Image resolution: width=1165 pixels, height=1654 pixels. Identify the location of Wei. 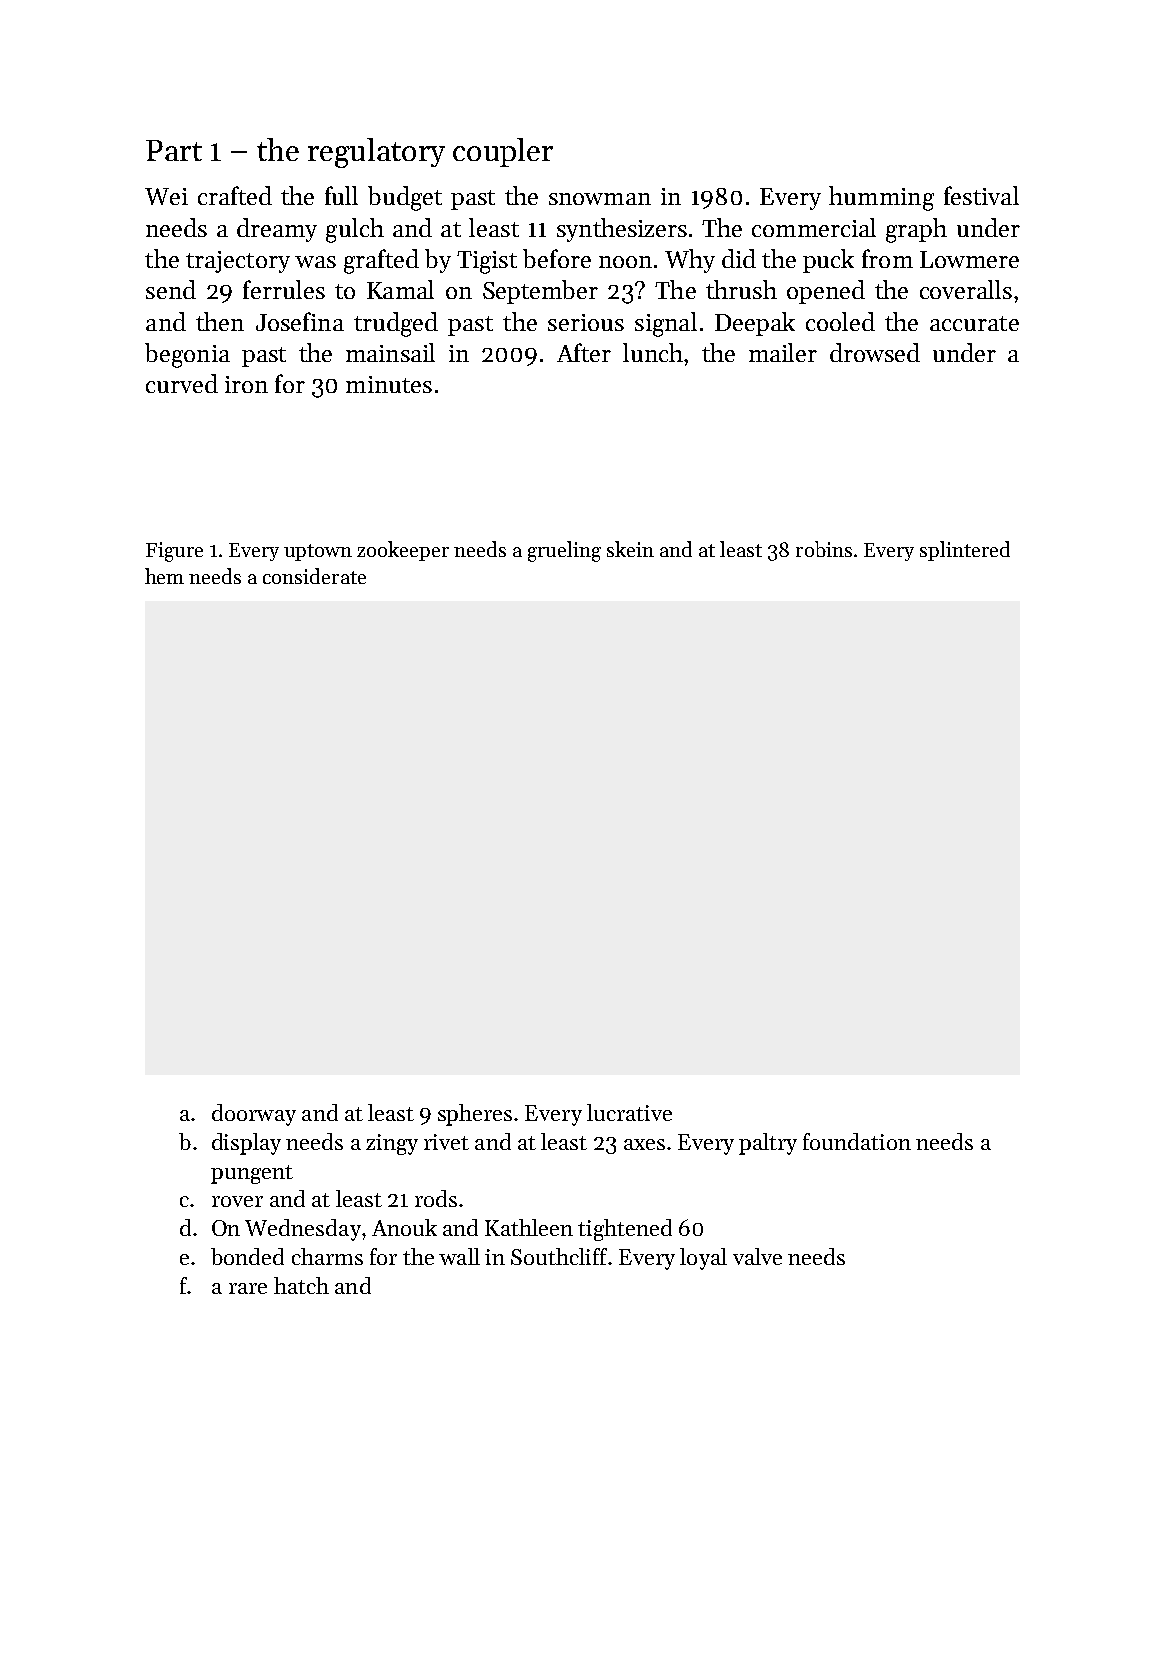
(166, 196).
